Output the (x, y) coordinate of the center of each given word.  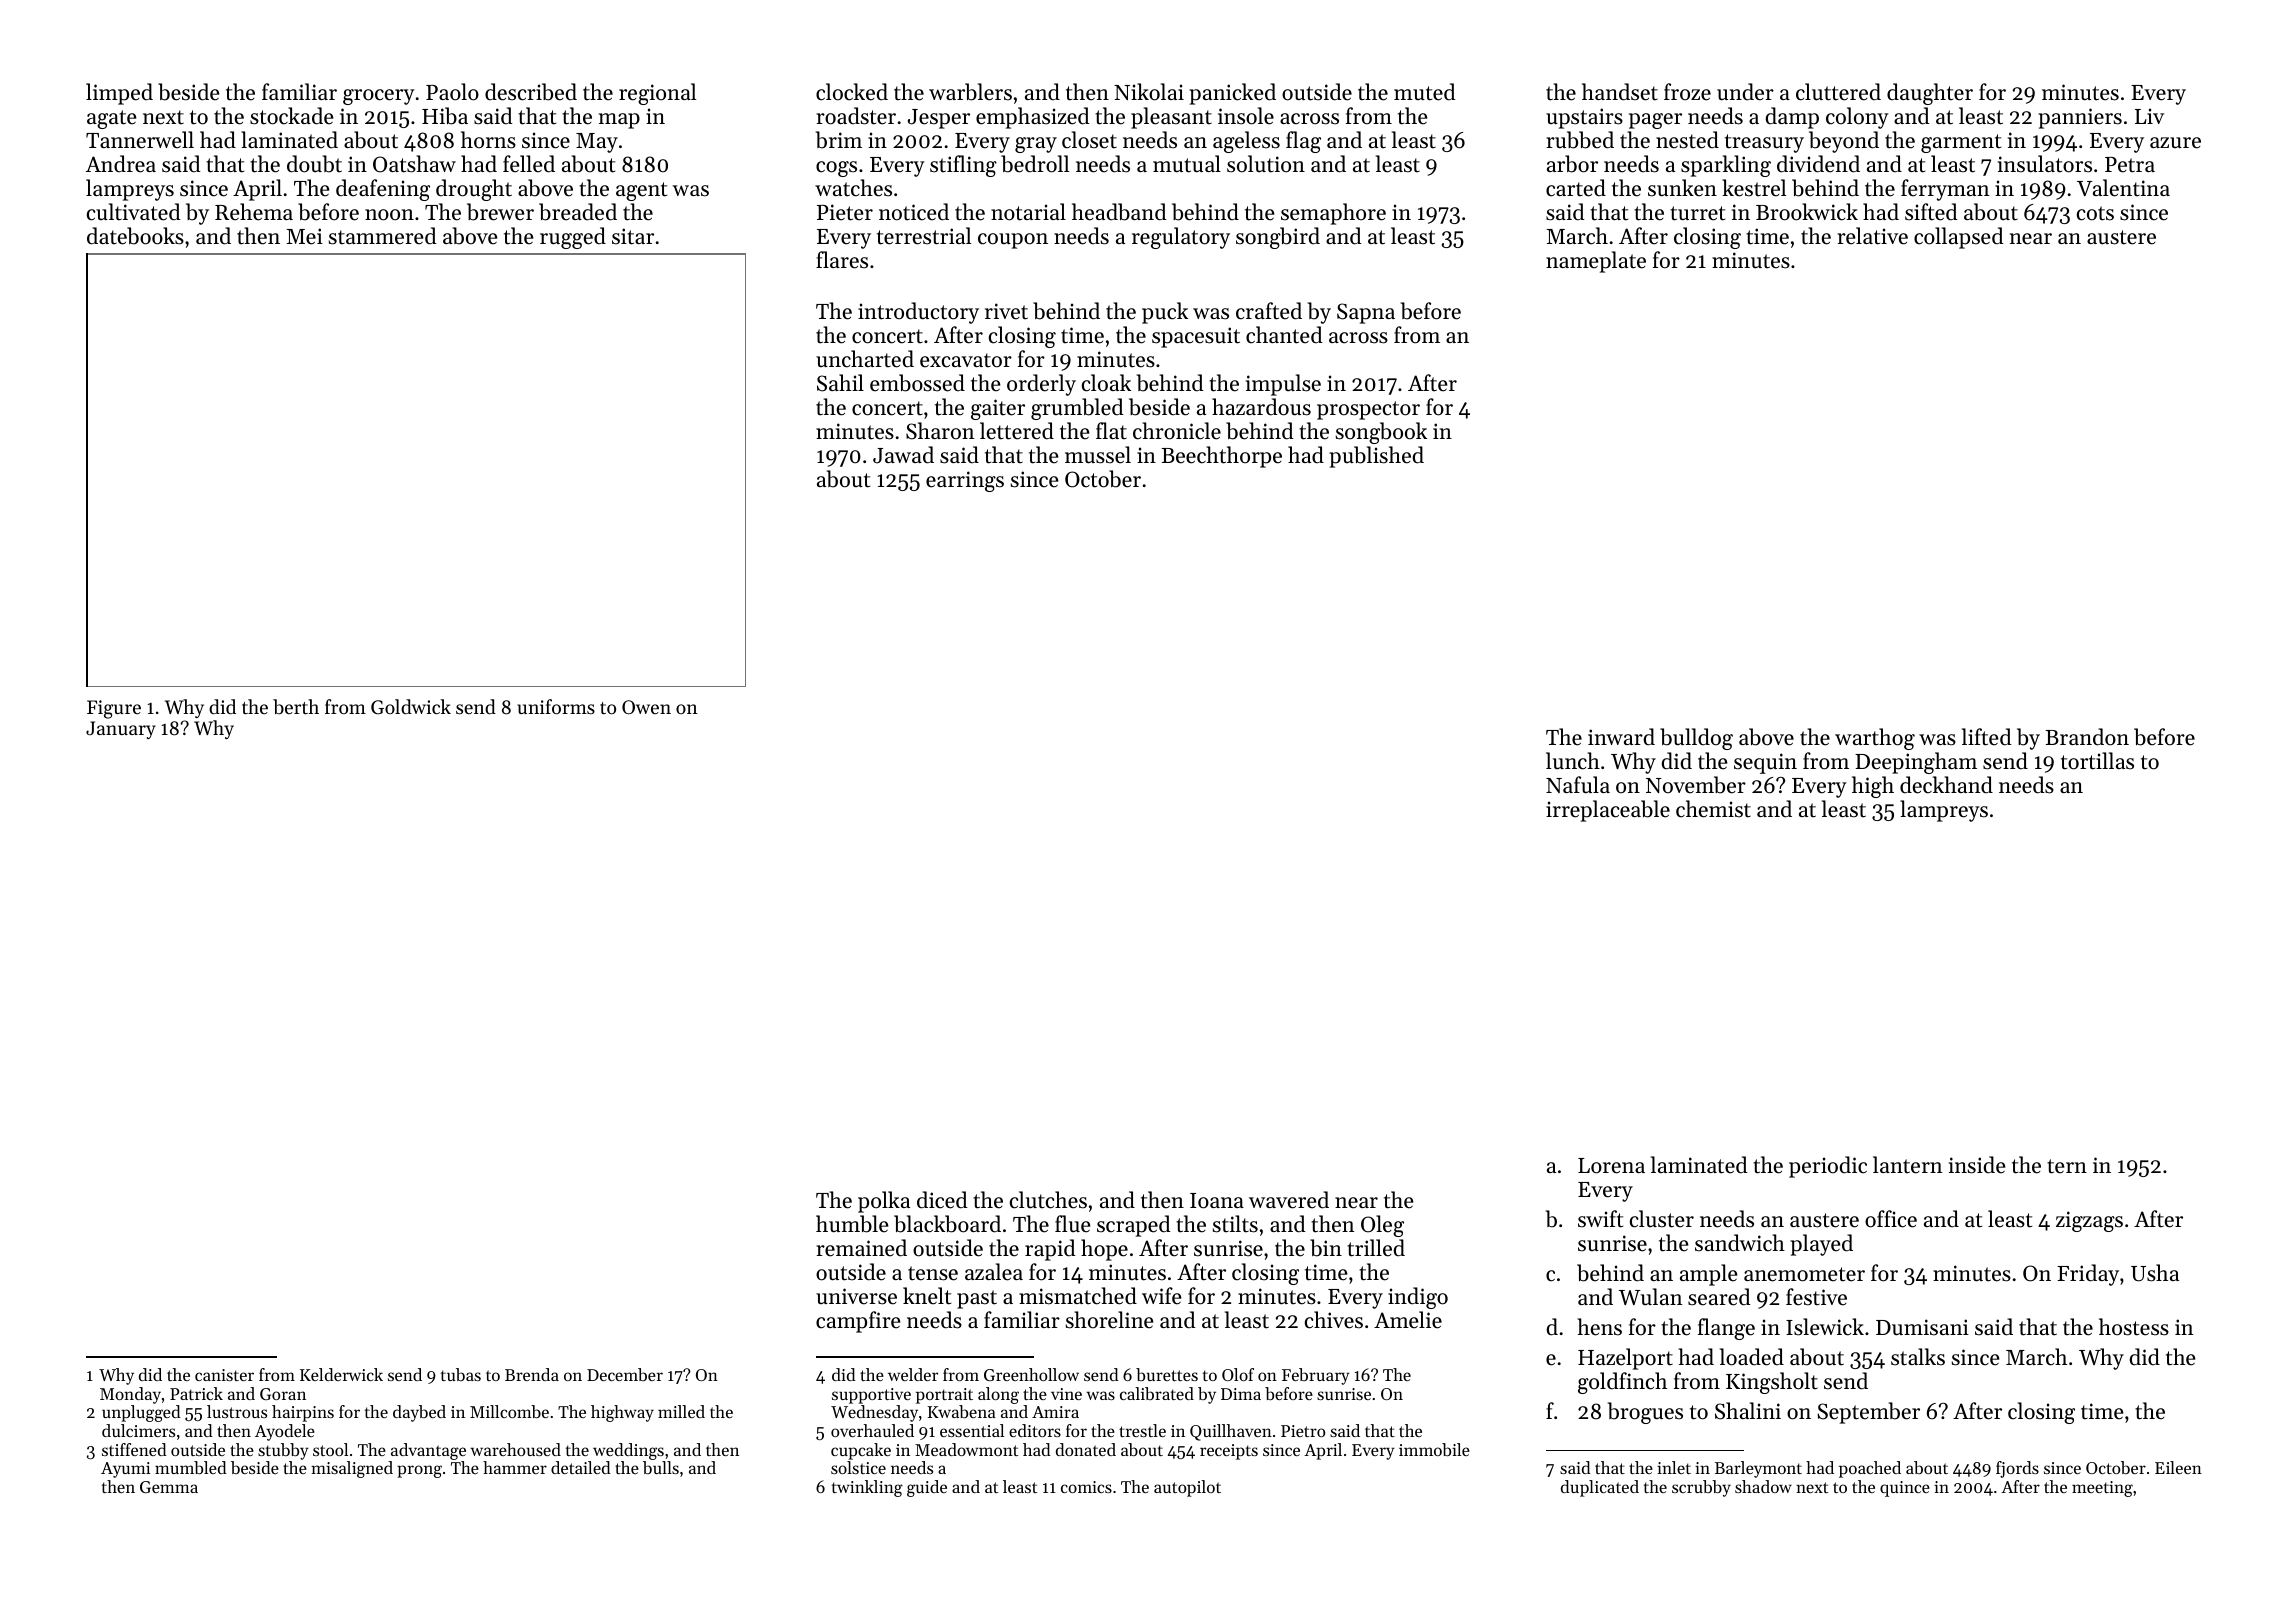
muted (1425, 92)
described (531, 92)
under (1745, 92)
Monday (130, 1395)
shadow (1763, 1486)
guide (927, 1488)
